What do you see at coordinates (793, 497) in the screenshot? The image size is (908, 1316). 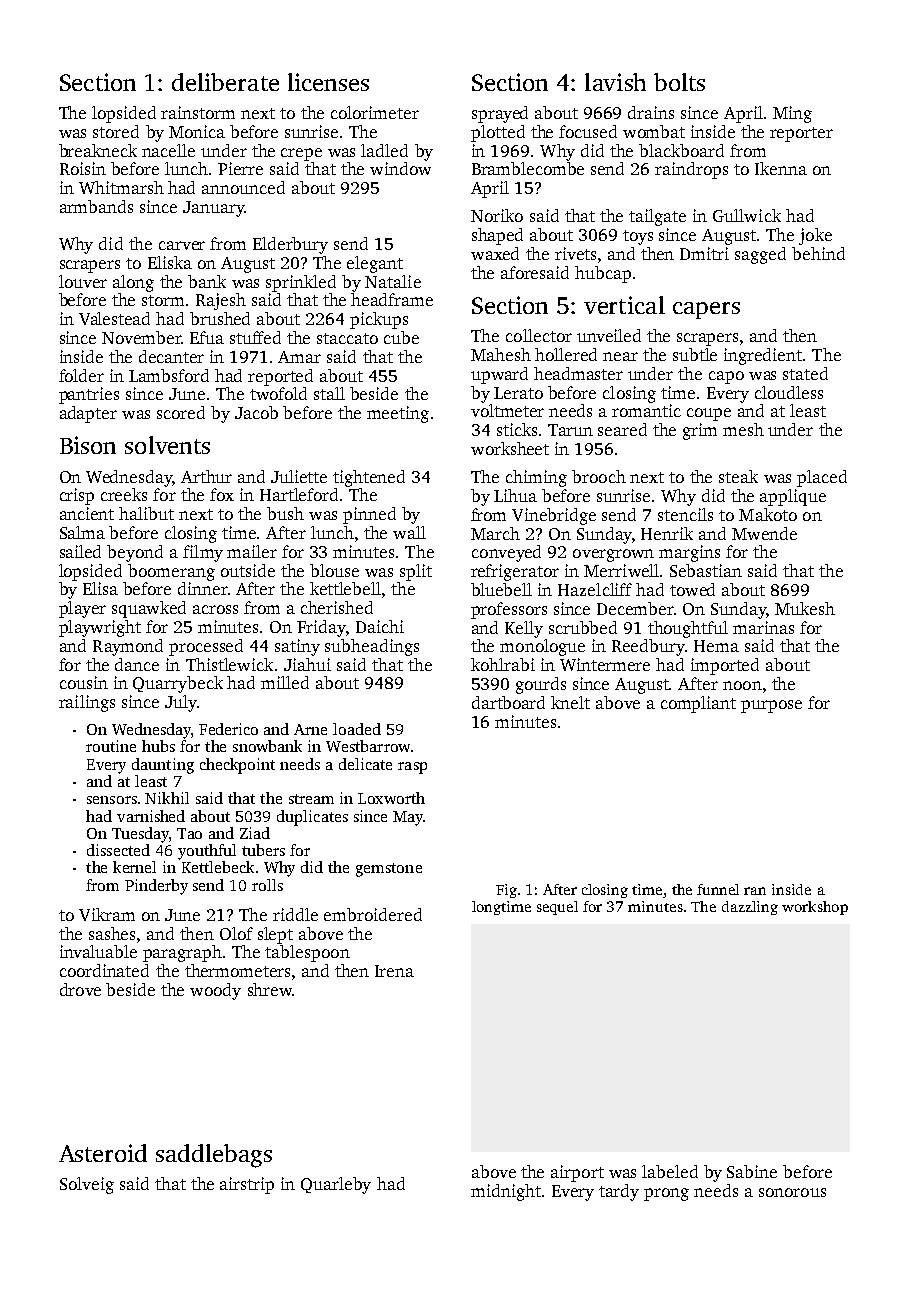 I see `applique` at bounding box center [793, 497].
